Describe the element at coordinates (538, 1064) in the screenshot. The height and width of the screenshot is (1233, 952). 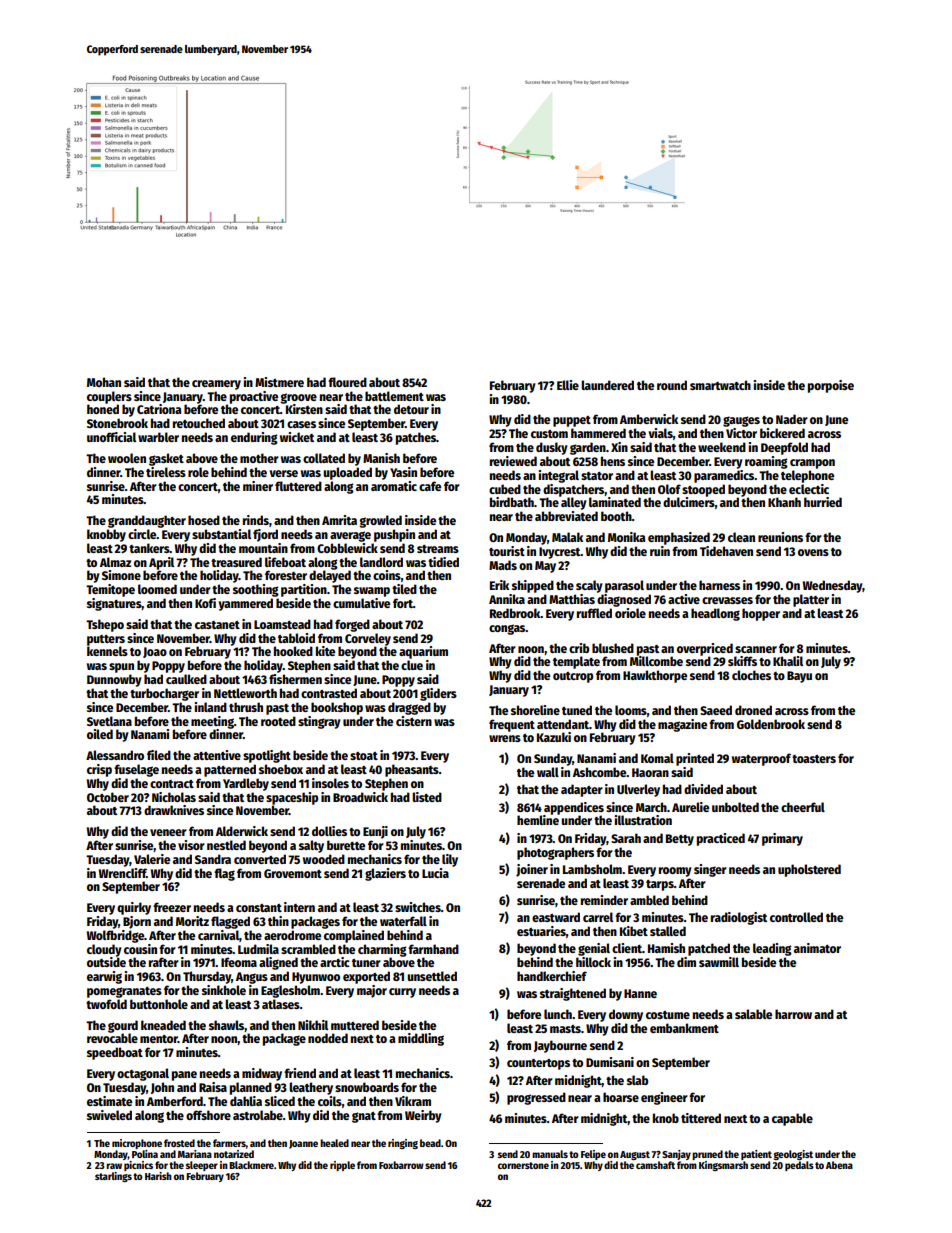
I see `countertops` at that location.
